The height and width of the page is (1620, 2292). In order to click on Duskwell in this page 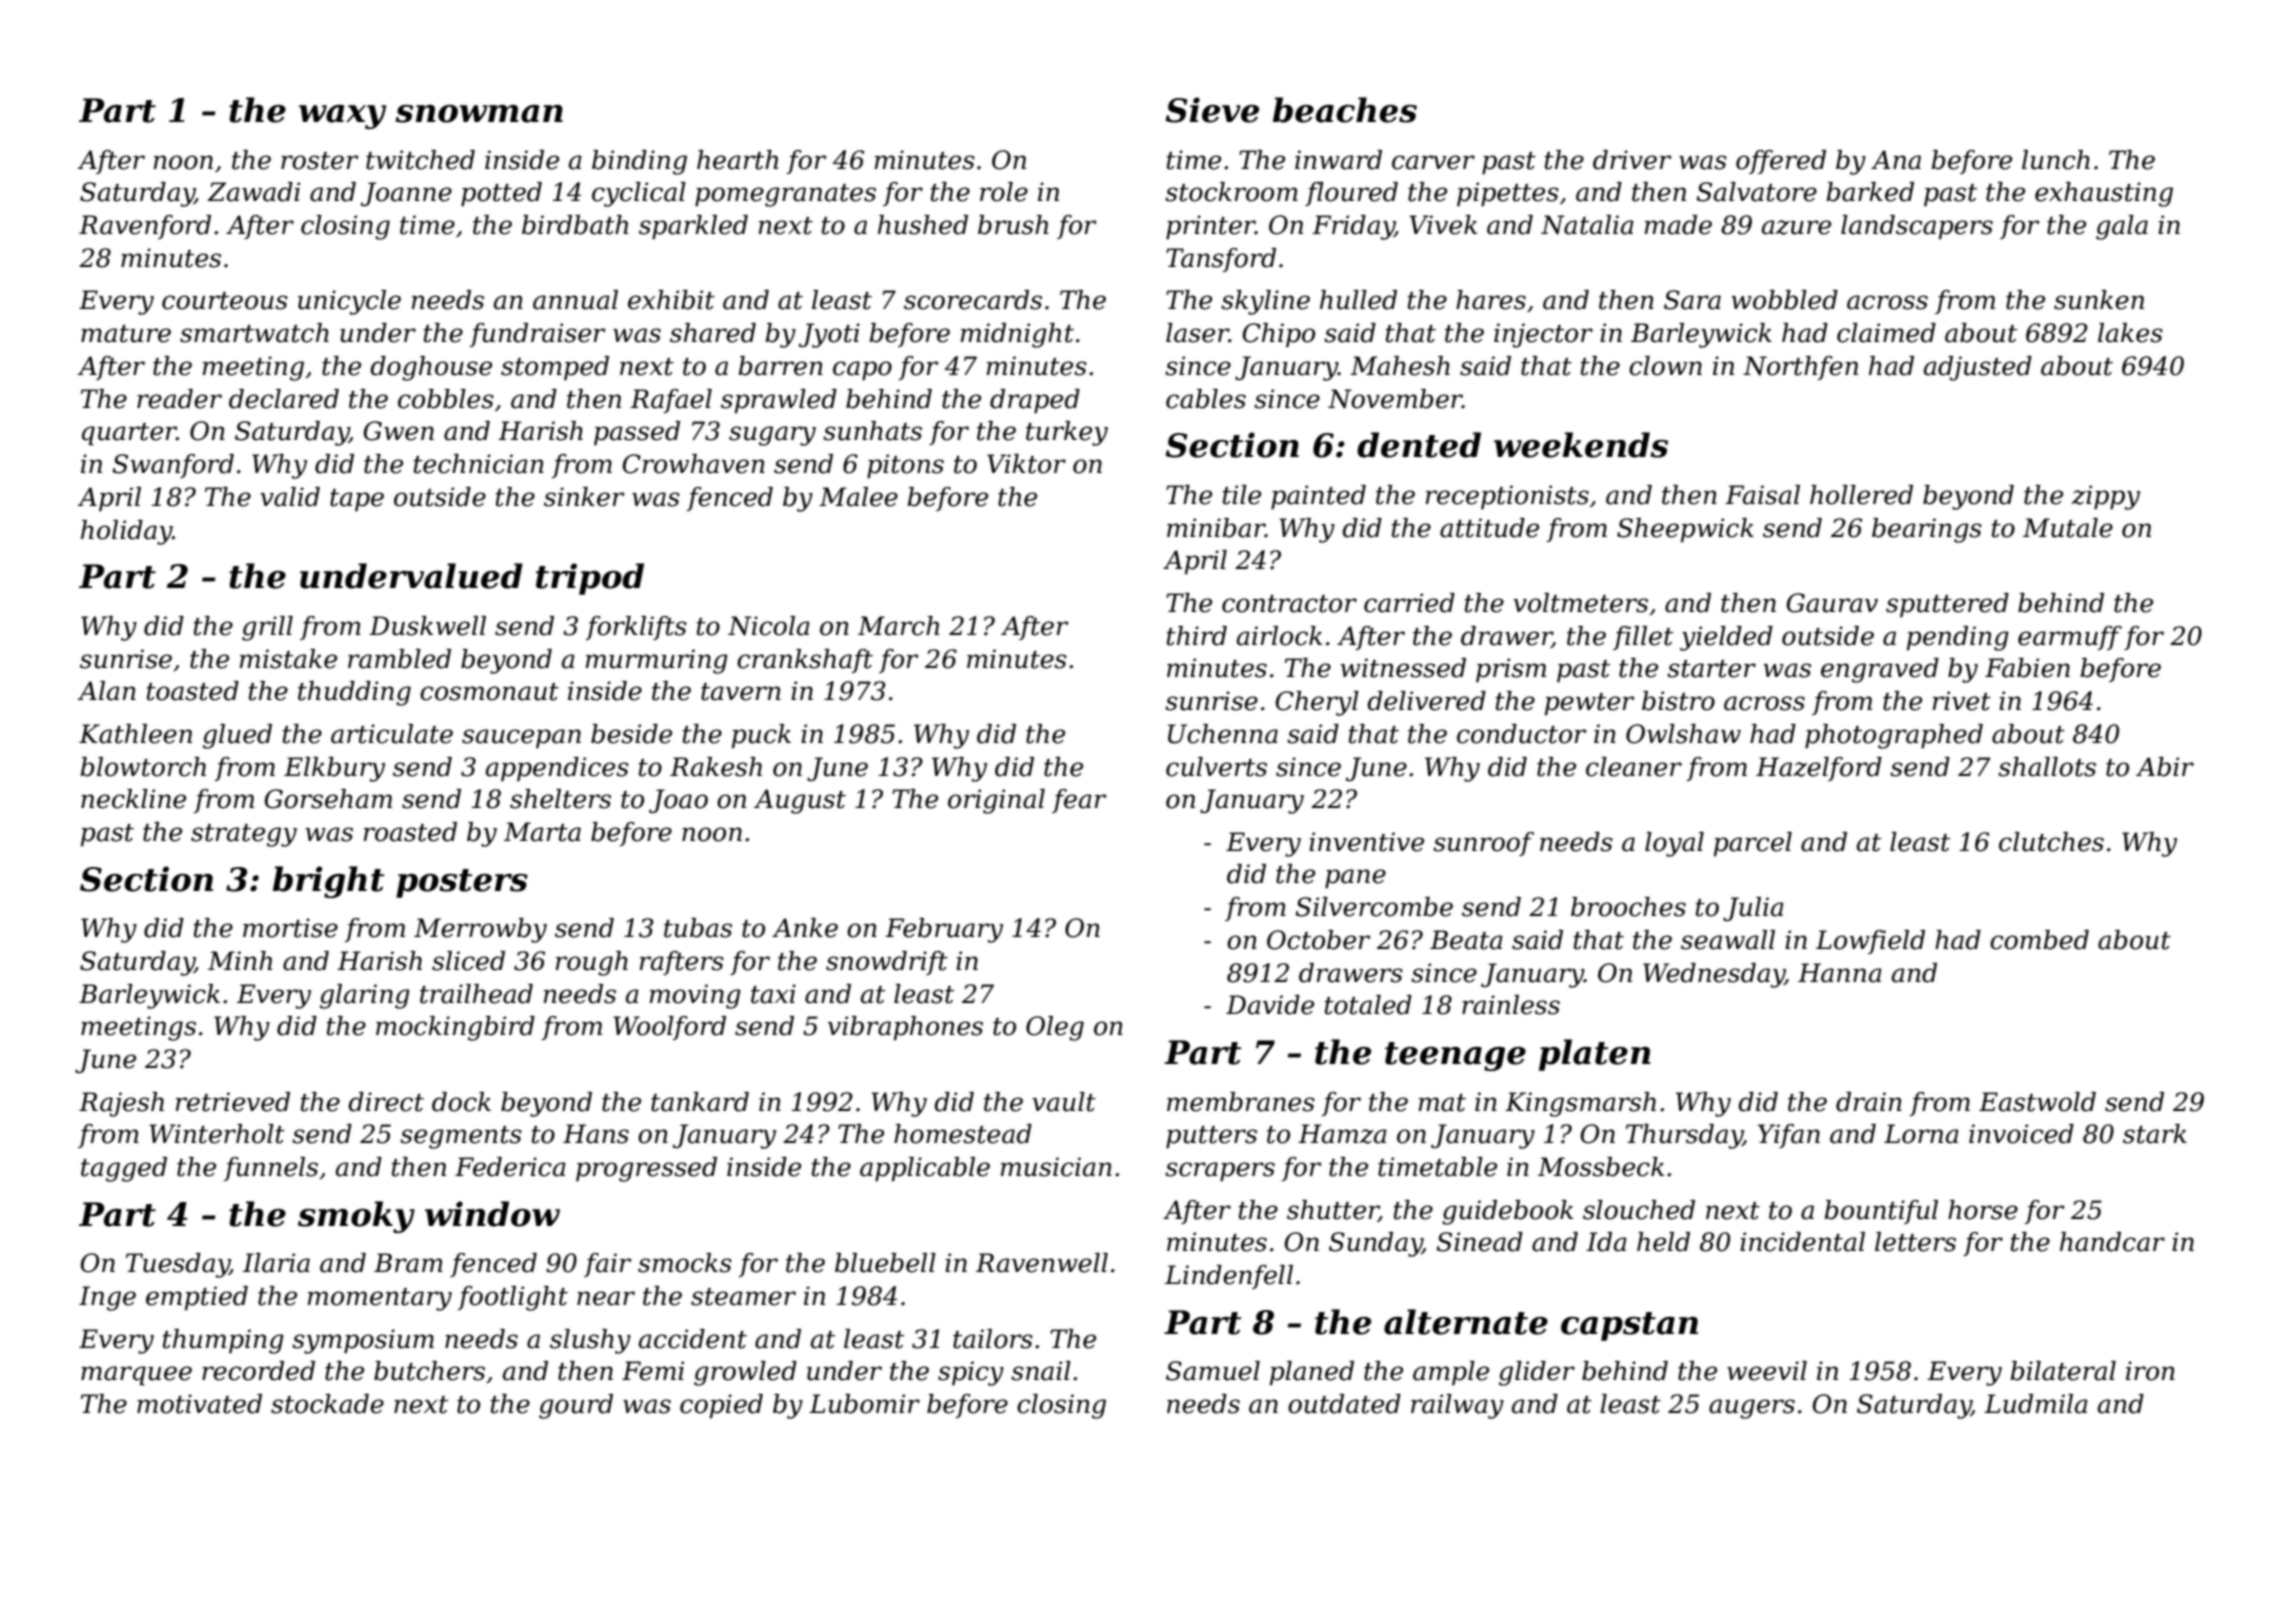, I will do `click(427, 626)`.
